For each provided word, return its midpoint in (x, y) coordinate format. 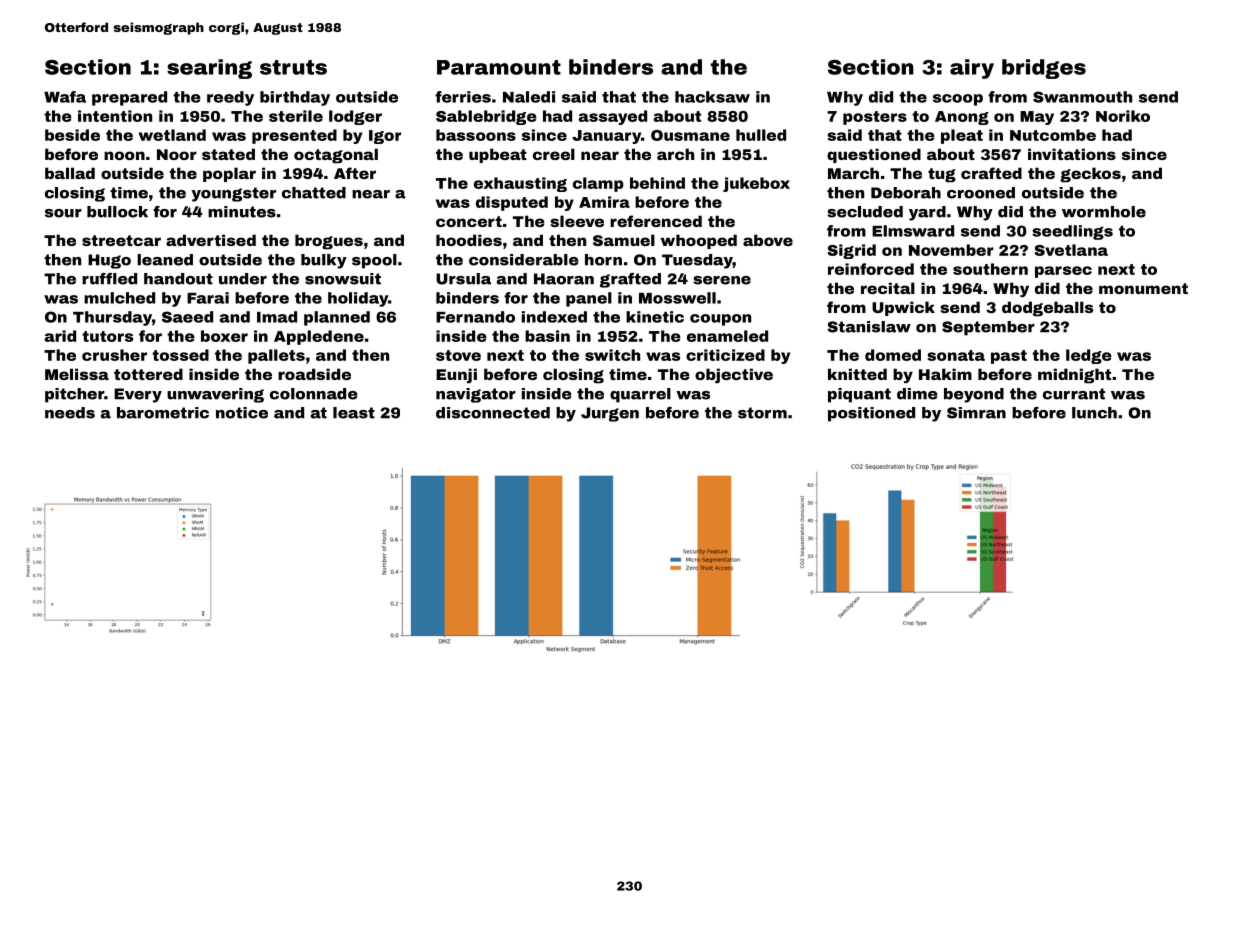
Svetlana (1071, 250)
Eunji (456, 375)
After (355, 173)
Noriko (1123, 116)
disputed (512, 203)
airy (972, 69)
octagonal (336, 156)
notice (242, 413)
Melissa (77, 374)
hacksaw (712, 97)
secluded (865, 212)
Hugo (109, 261)
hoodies (469, 240)
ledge (1089, 356)
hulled (761, 135)
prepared (129, 98)
